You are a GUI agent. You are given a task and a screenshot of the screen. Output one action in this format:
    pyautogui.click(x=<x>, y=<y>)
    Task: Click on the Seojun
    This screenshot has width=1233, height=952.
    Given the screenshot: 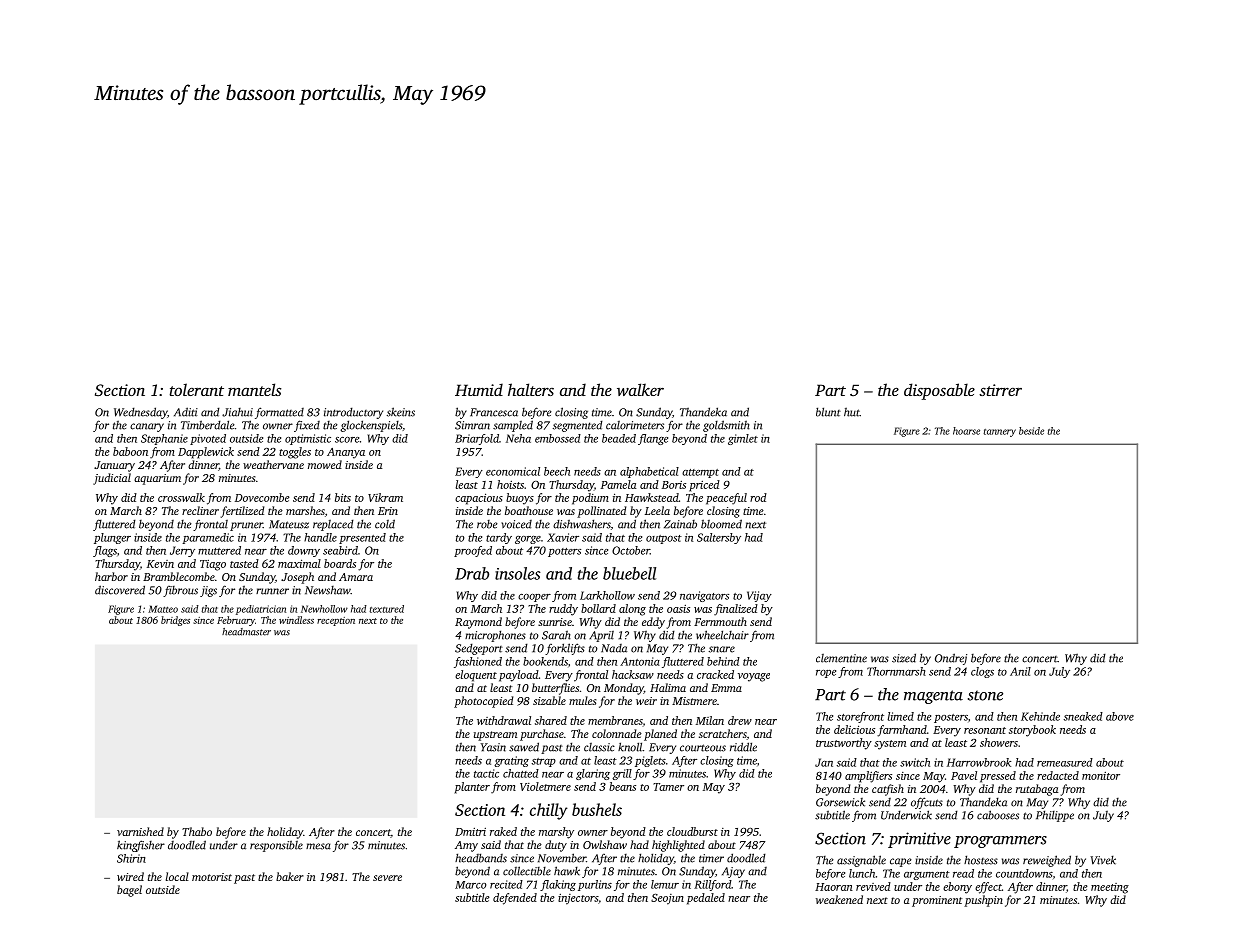 What is the action you would take?
    pyautogui.click(x=667, y=899)
